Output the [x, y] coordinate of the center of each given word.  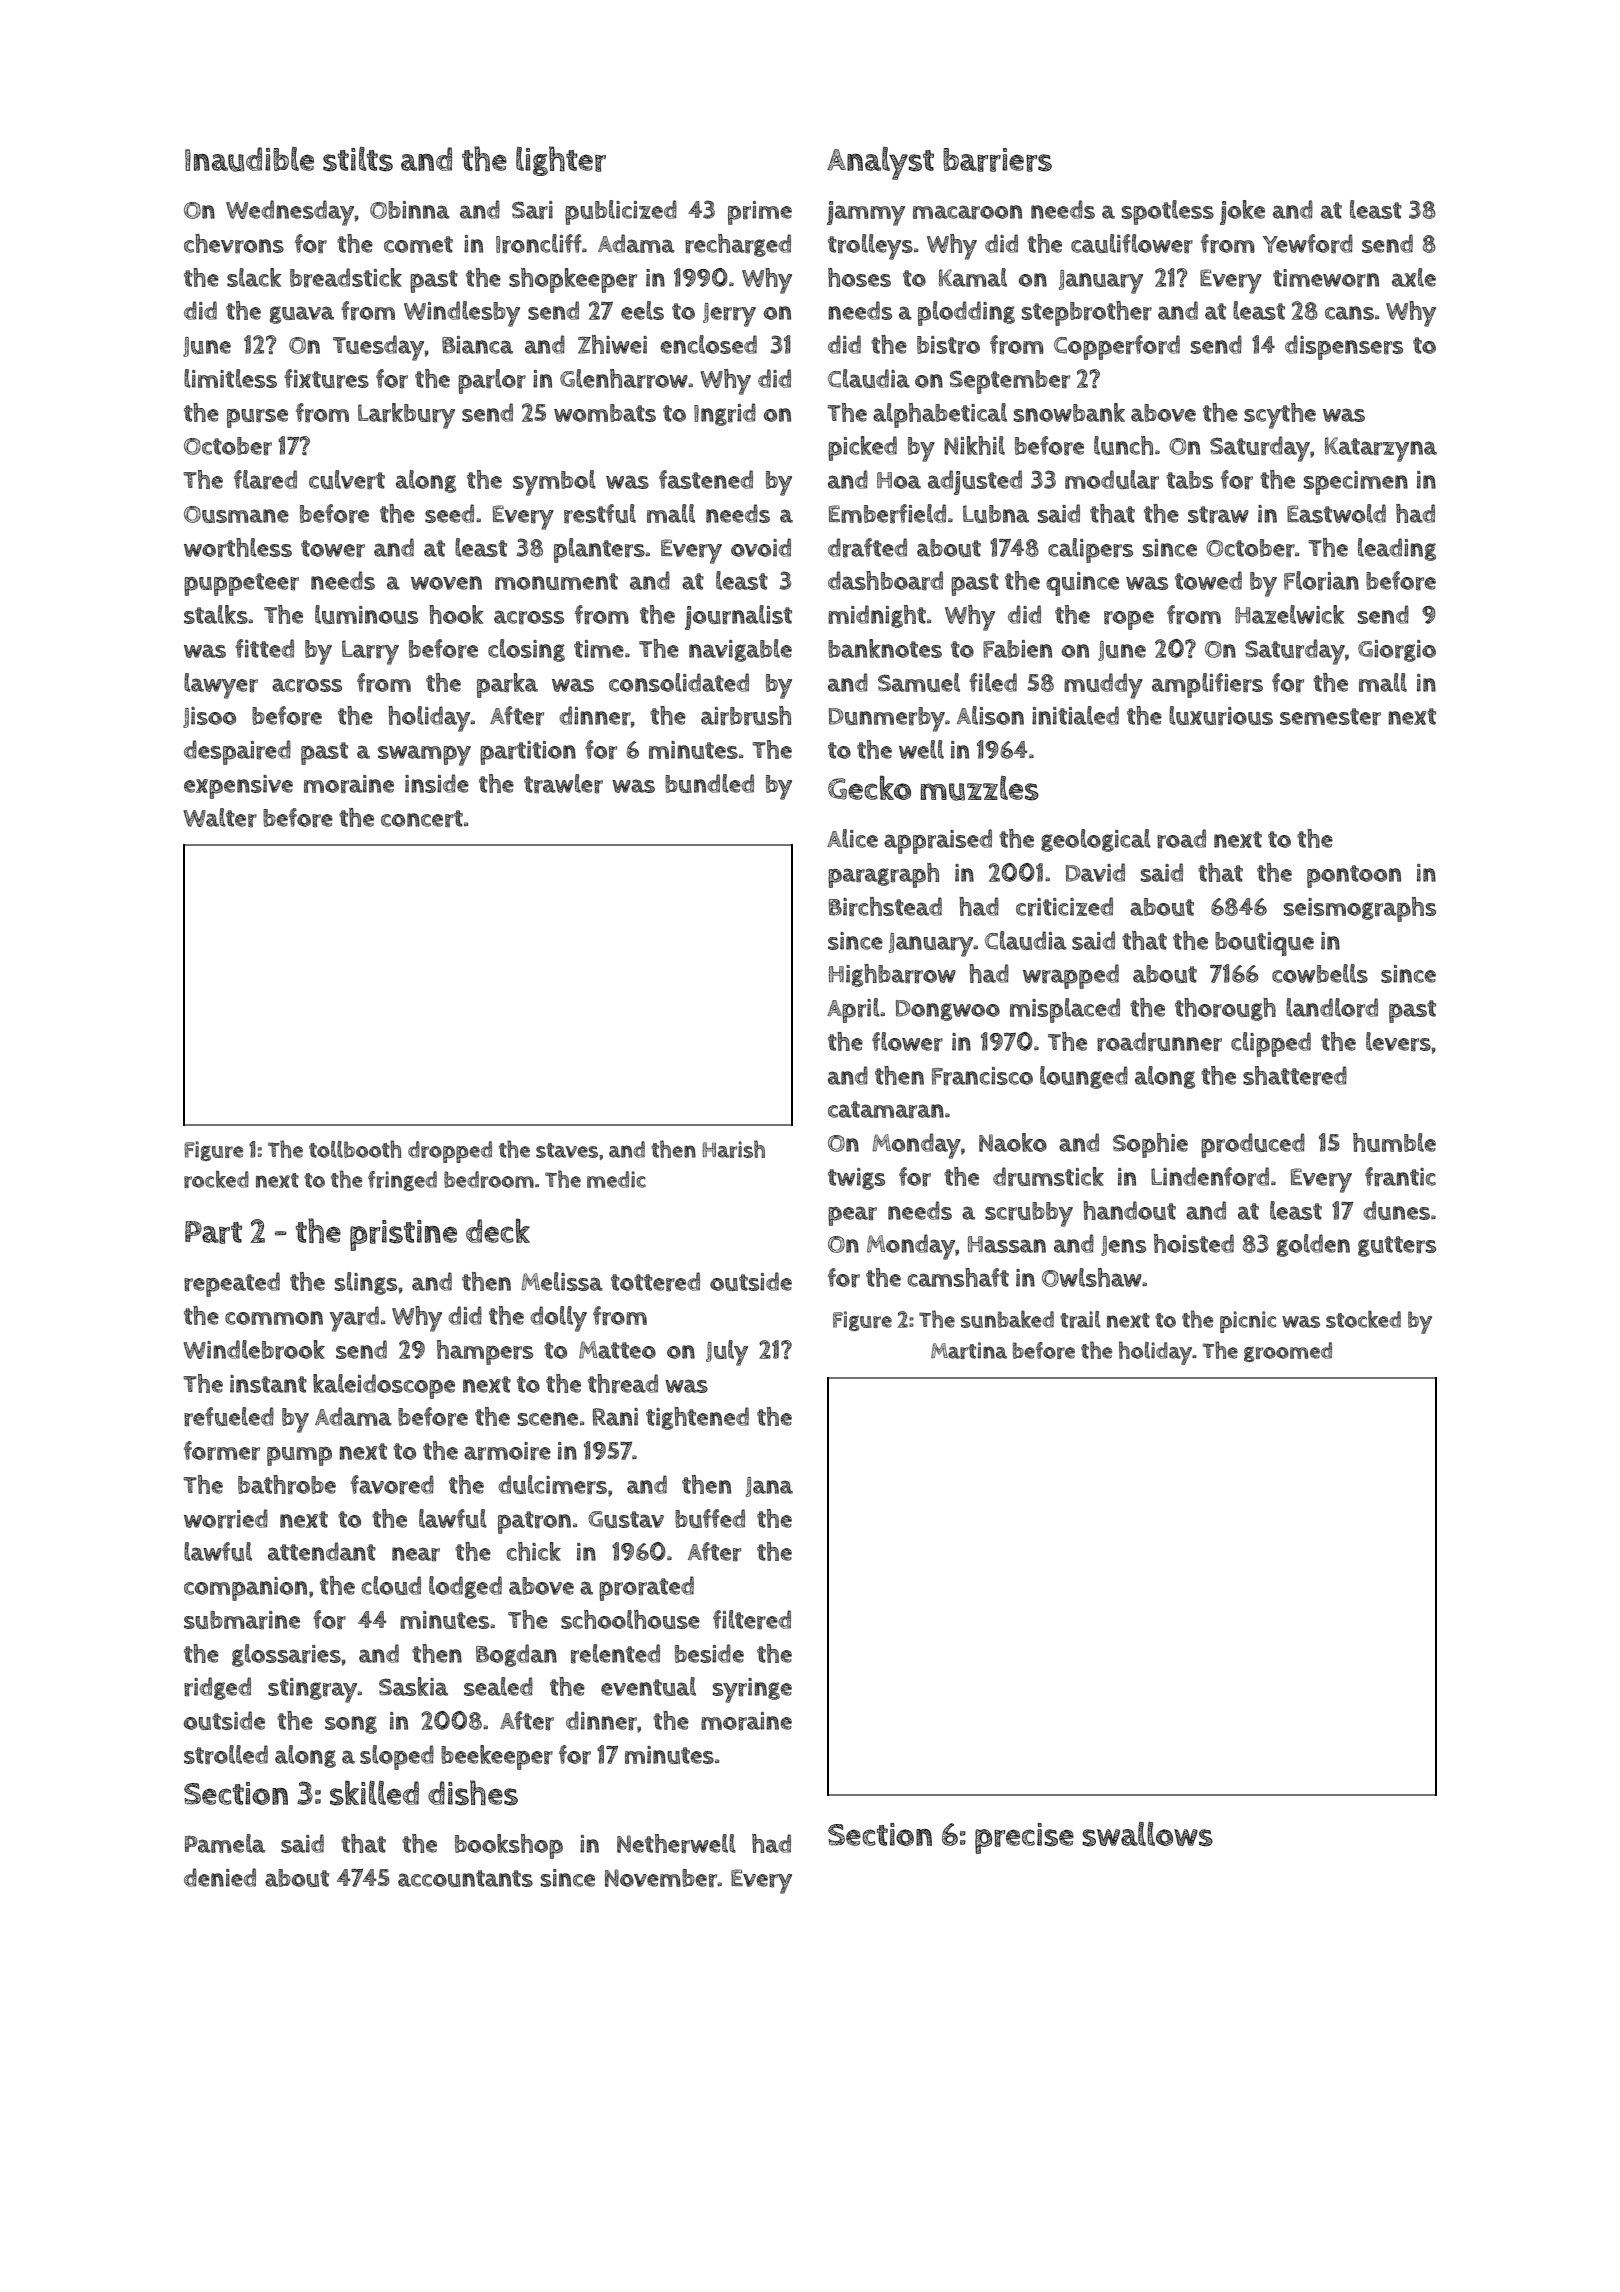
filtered [752, 1620]
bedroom [489, 1179]
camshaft [958, 1277]
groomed [1288, 1352]
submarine [242, 1620]
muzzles [979, 788]
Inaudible [249, 159]
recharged [738, 245]
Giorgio [1397, 651]
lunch [1123, 445]
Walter [220, 818]
